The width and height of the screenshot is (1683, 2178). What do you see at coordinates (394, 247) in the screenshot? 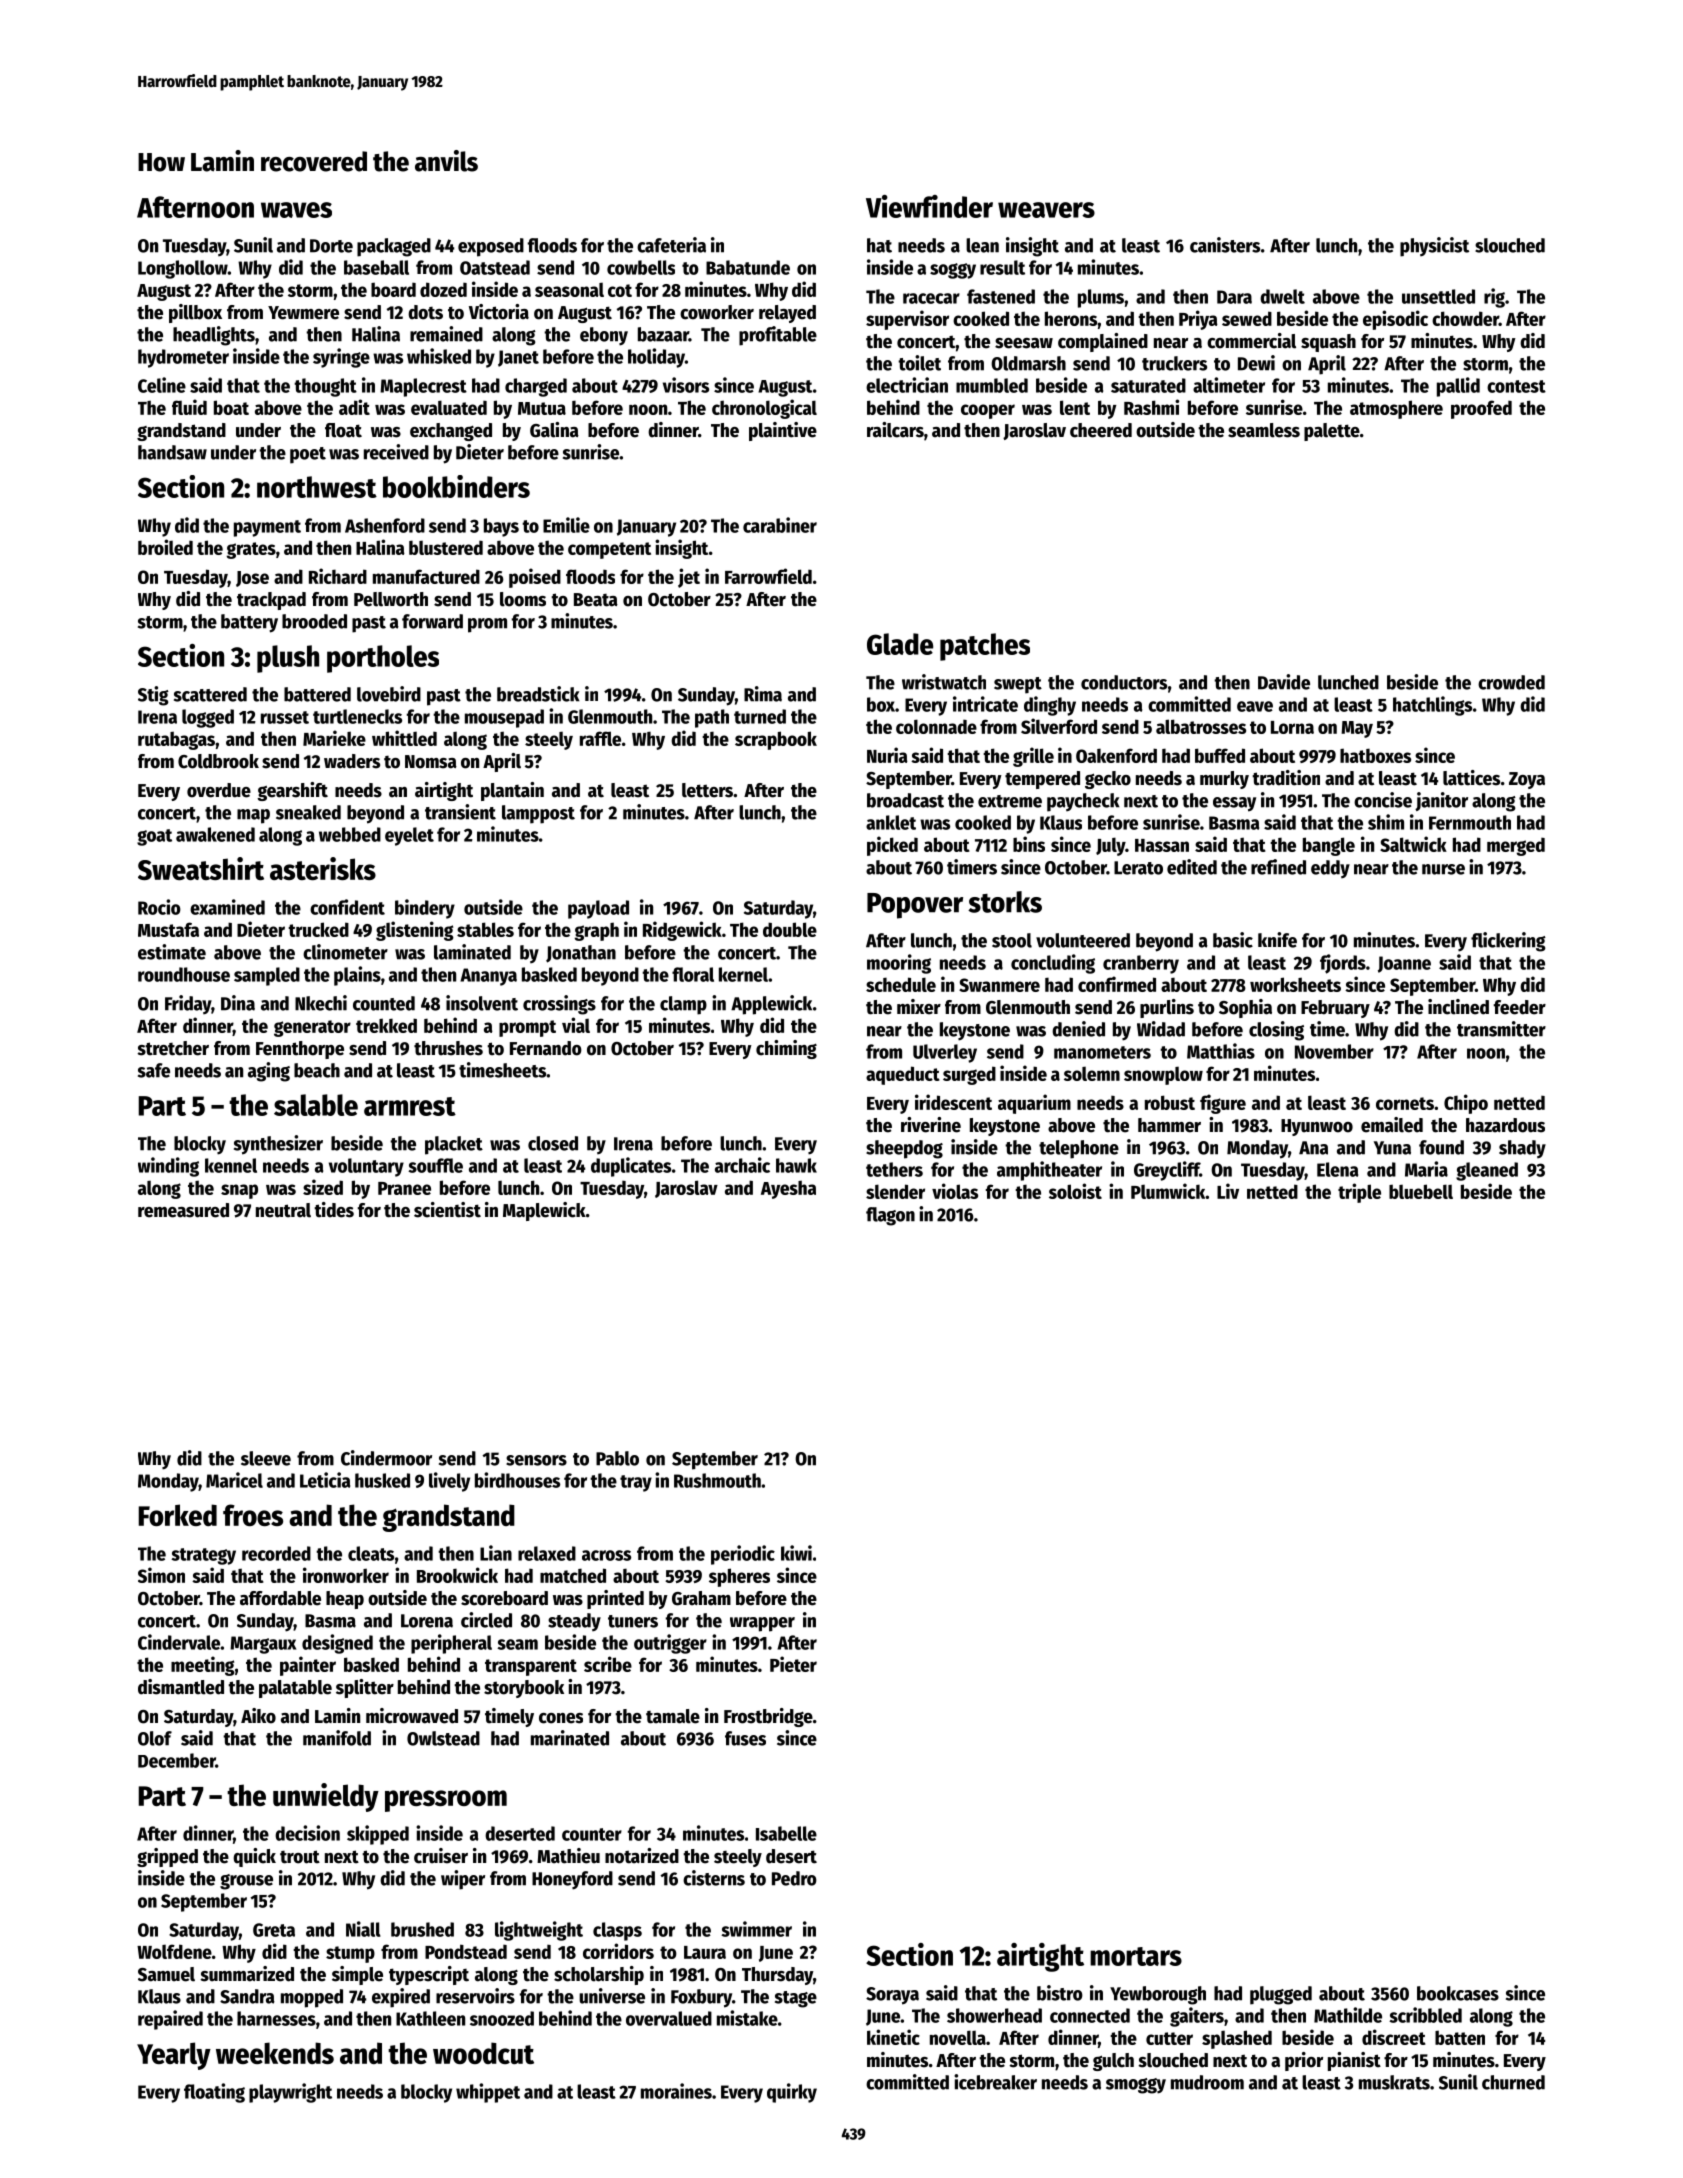
I see `packaged` at bounding box center [394, 247].
